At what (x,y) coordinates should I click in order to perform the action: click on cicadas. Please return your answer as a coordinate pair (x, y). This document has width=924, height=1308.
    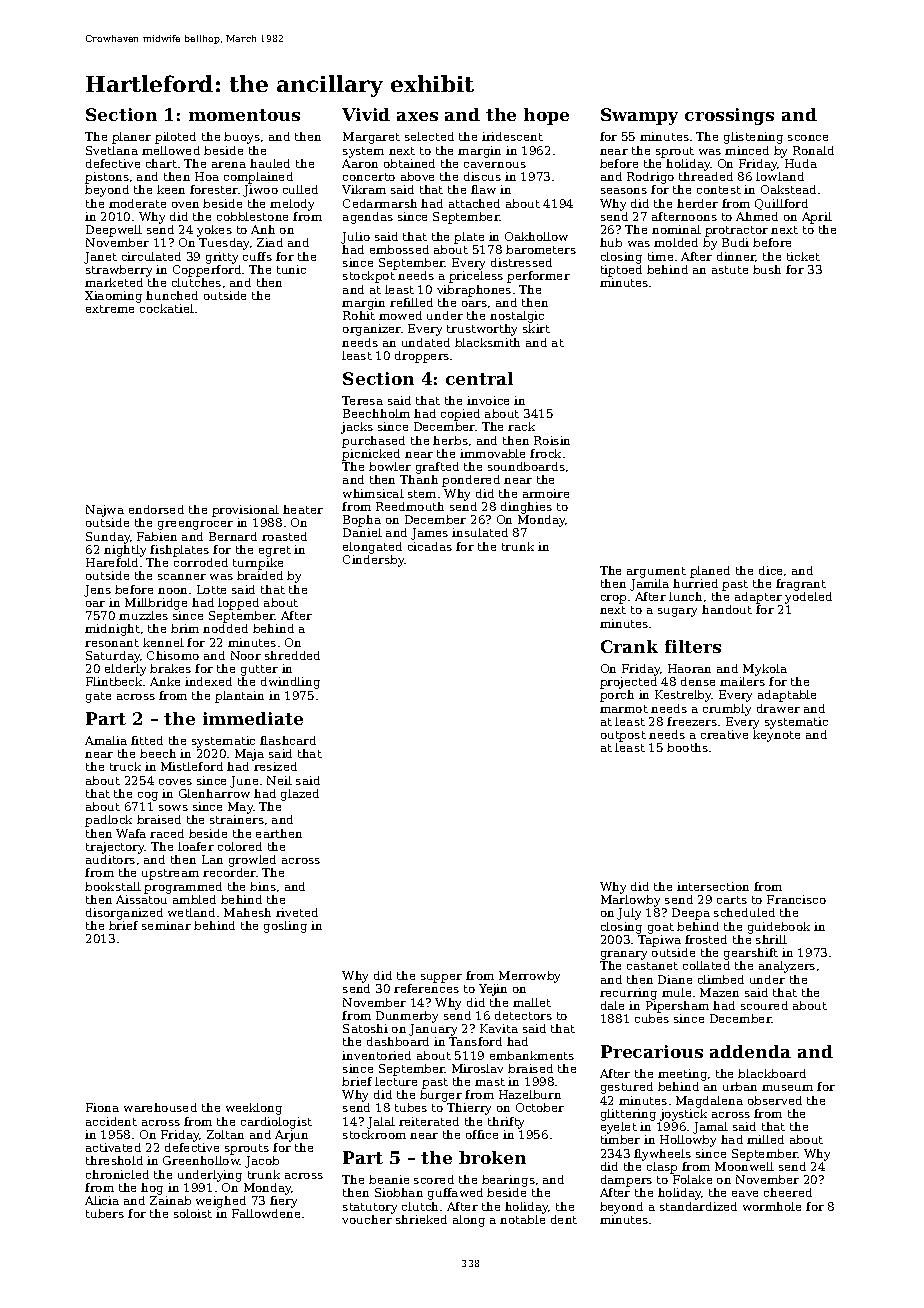
    Looking at the image, I should click on (430, 546).
